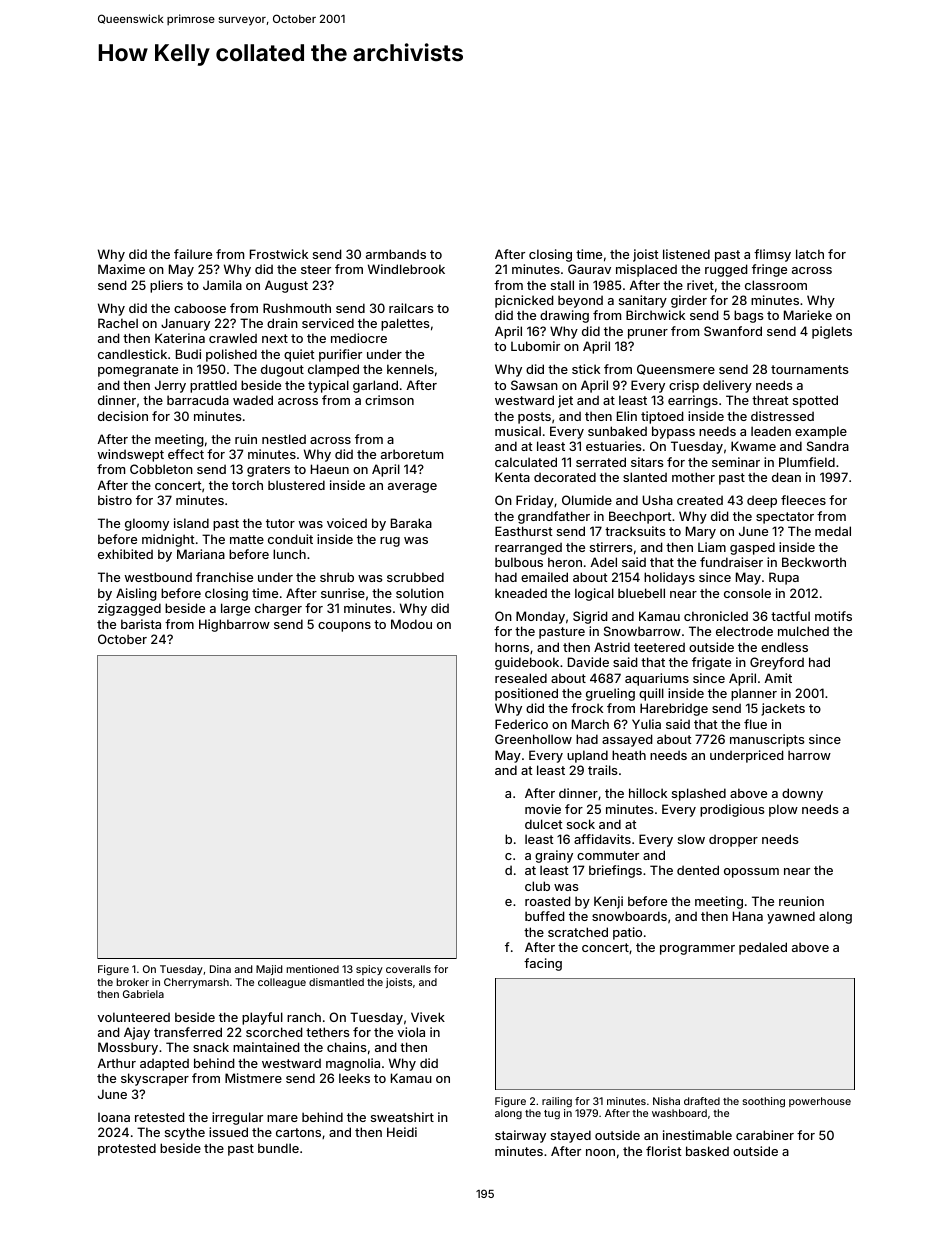 The width and height of the screenshot is (952, 1233). I want to click on armbands, so click(396, 254).
